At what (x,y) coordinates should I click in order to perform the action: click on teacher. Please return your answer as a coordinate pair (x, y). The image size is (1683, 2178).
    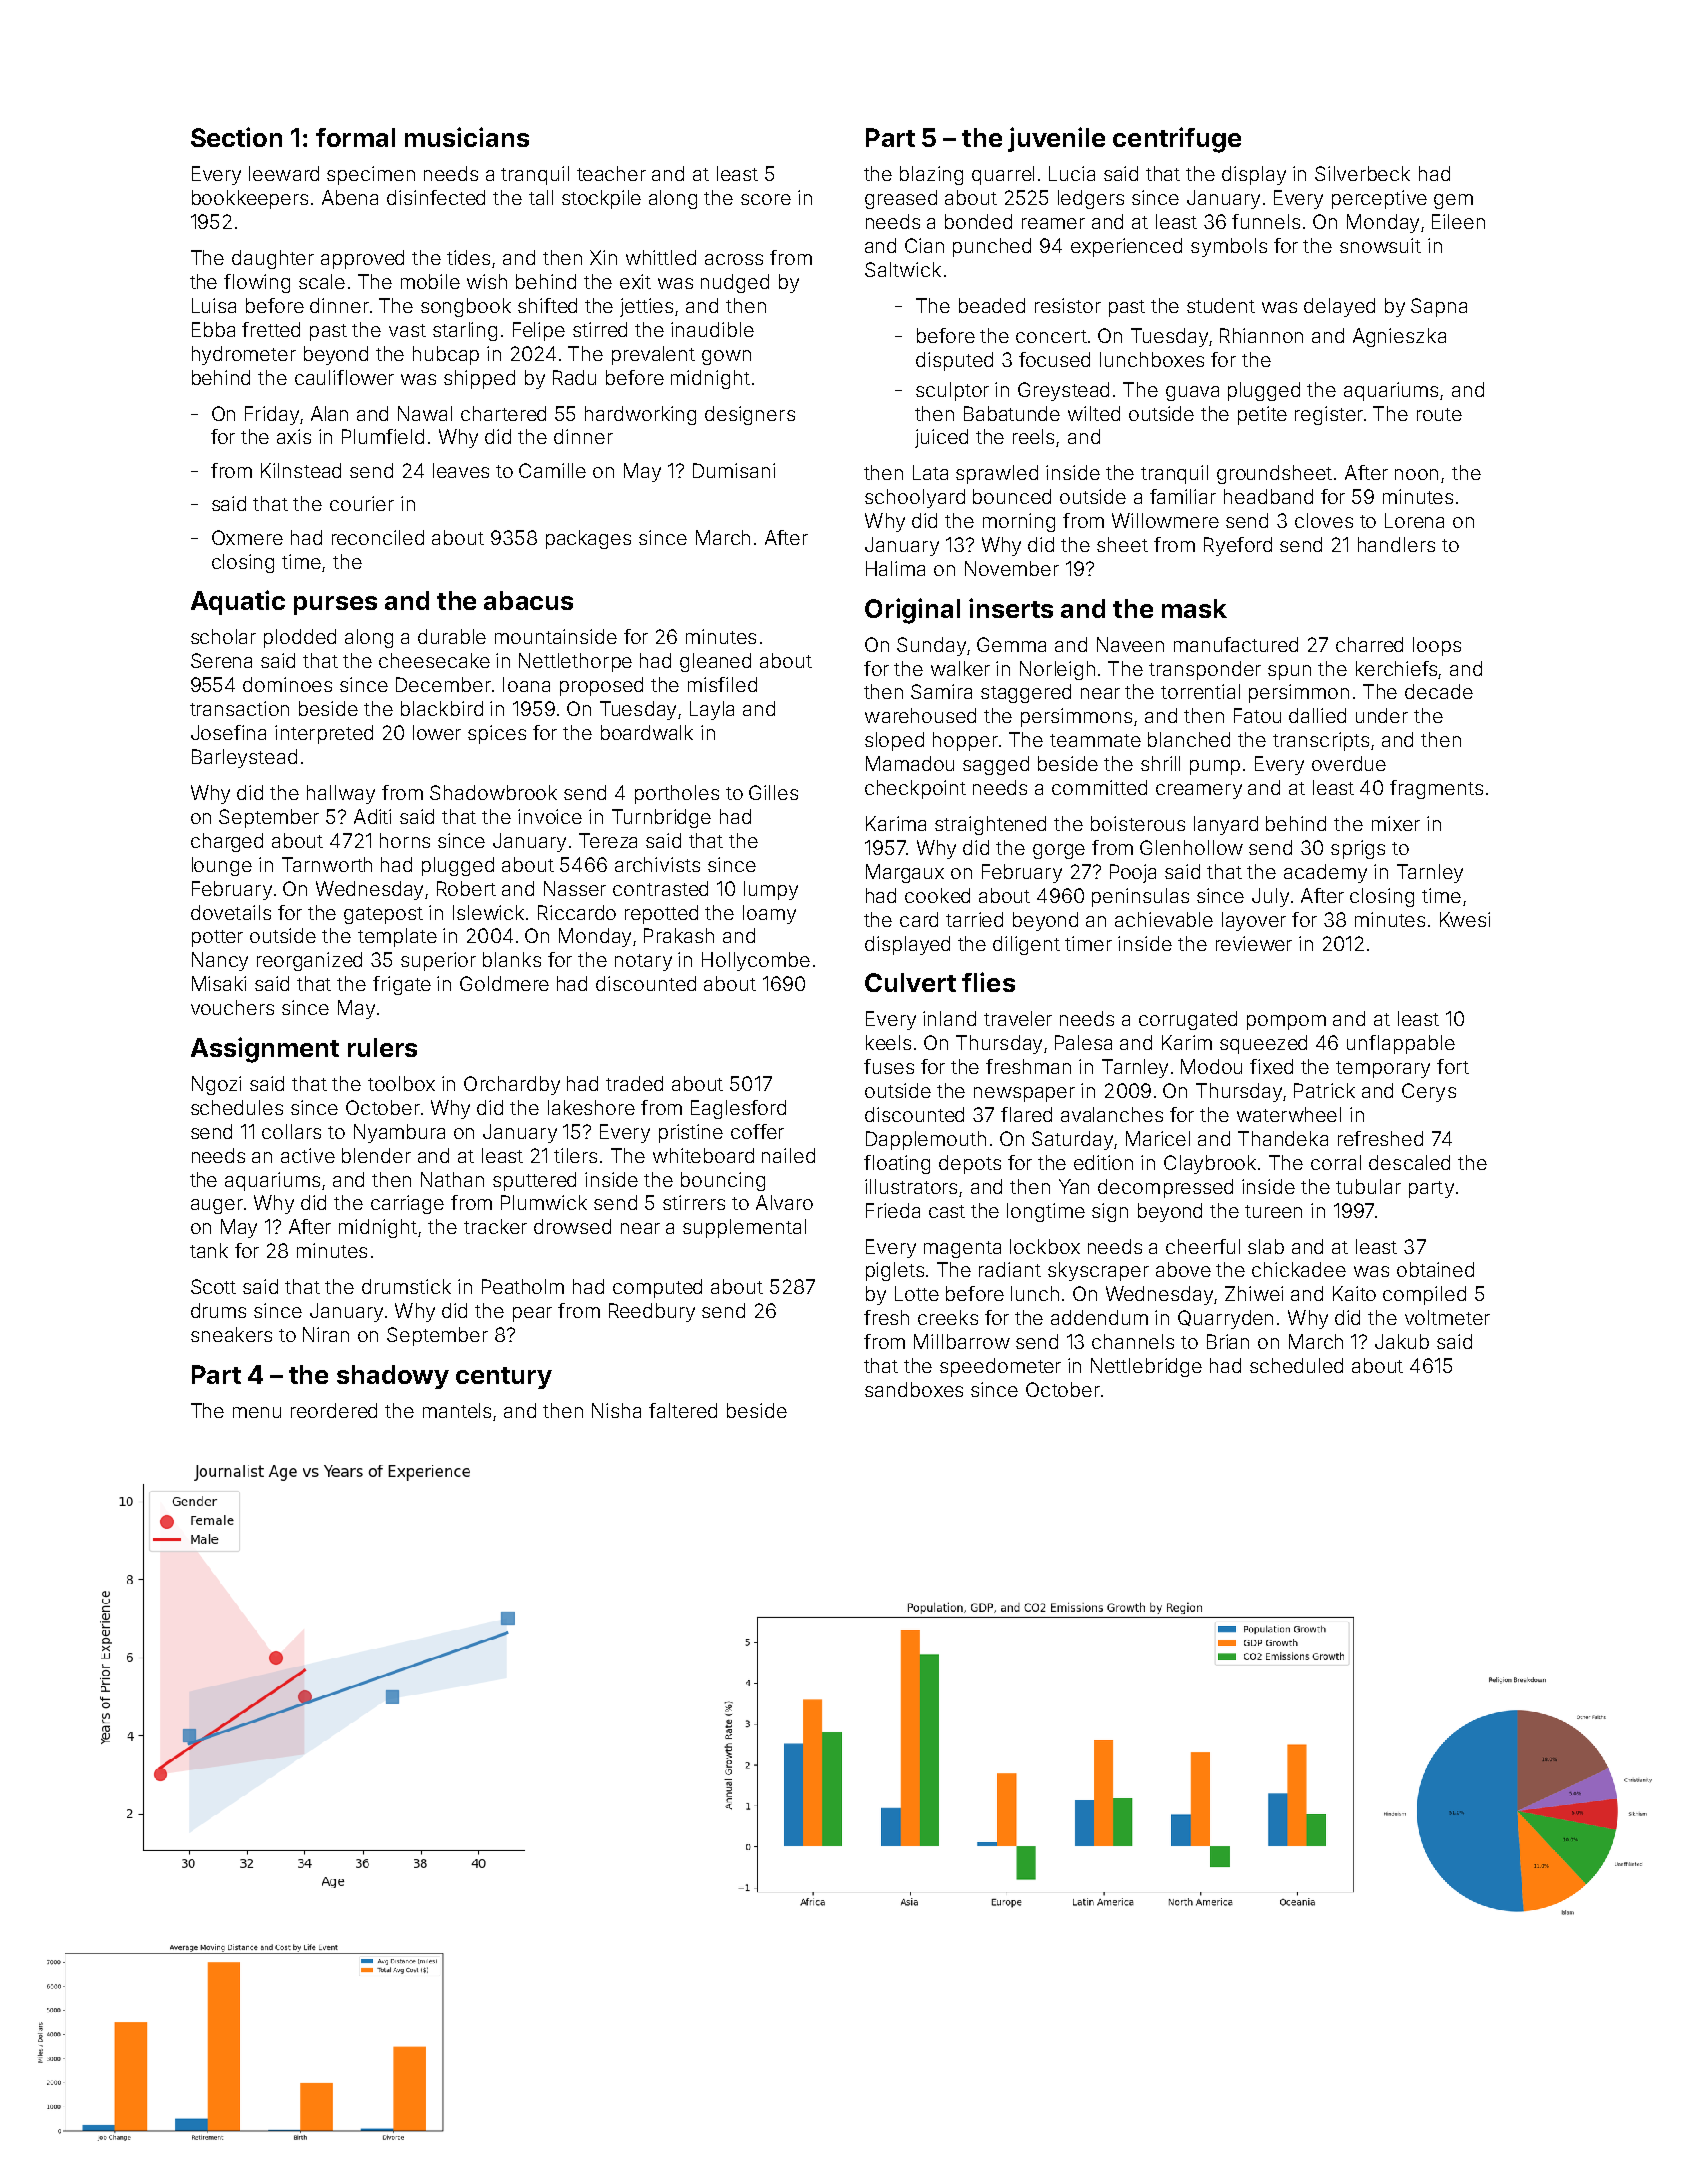
    Looking at the image, I should click on (611, 173).
